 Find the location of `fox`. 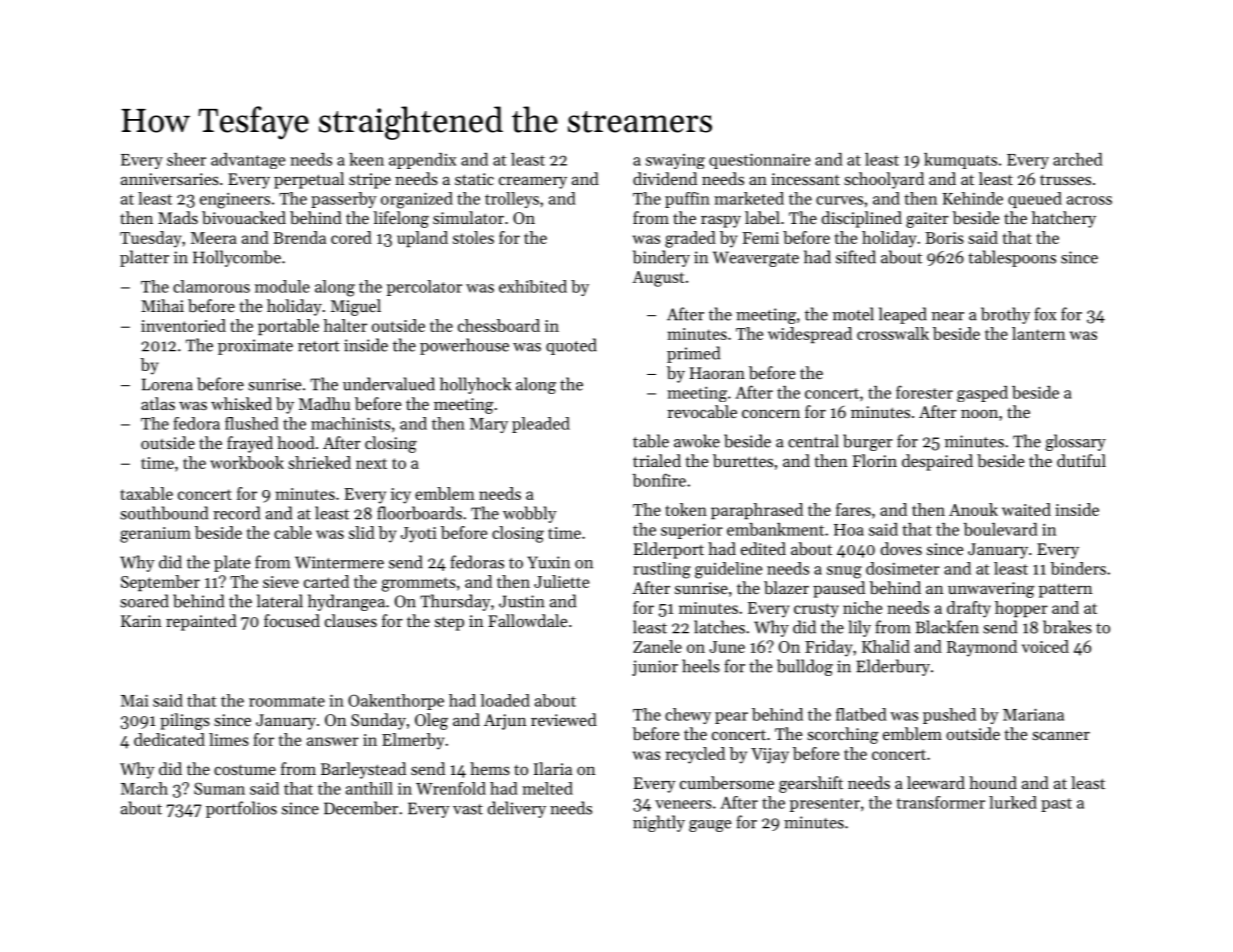

fox is located at coordinates (1045, 314).
